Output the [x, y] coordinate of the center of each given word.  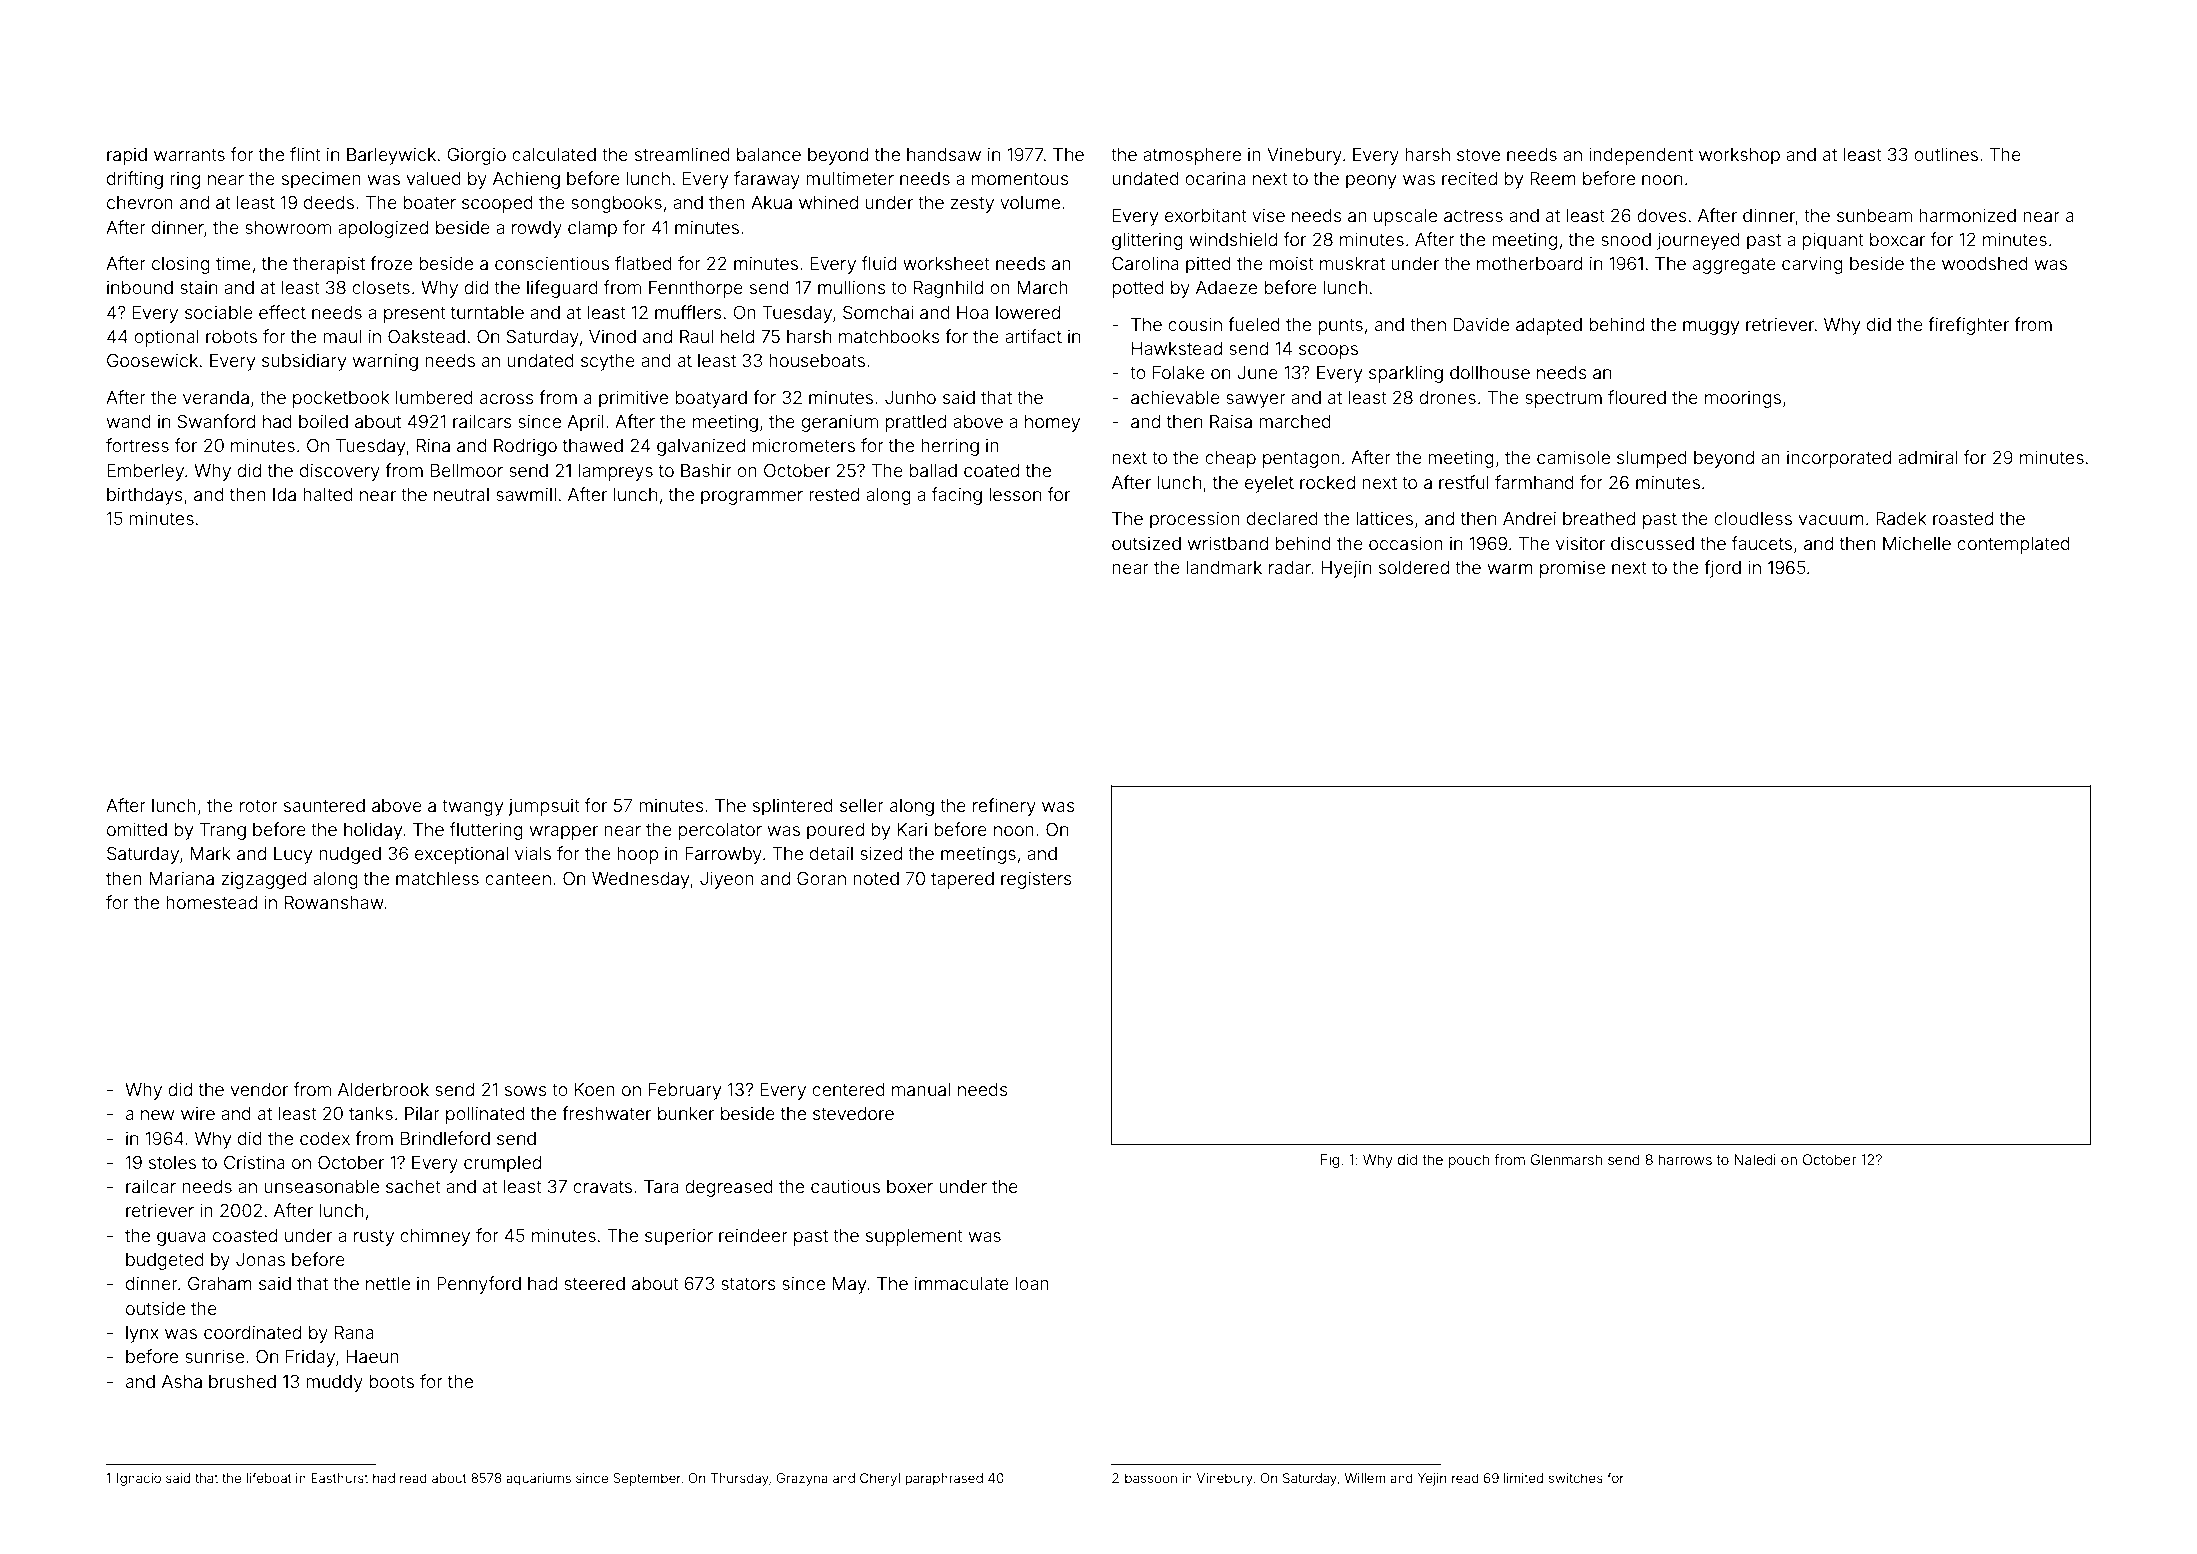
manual [921, 1089]
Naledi [1755, 1159]
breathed [1599, 518]
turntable [487, 312]
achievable [1175, 397]
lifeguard [562, 289]
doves [1662, 215]
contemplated [2013, 545]
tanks [371, 1113]
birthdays [145, 496]
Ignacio [139, 1479]
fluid [879, 263]
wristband [1228, 543]
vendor [259, 1089]
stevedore [853, 1113]
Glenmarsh [1566, 1159]
